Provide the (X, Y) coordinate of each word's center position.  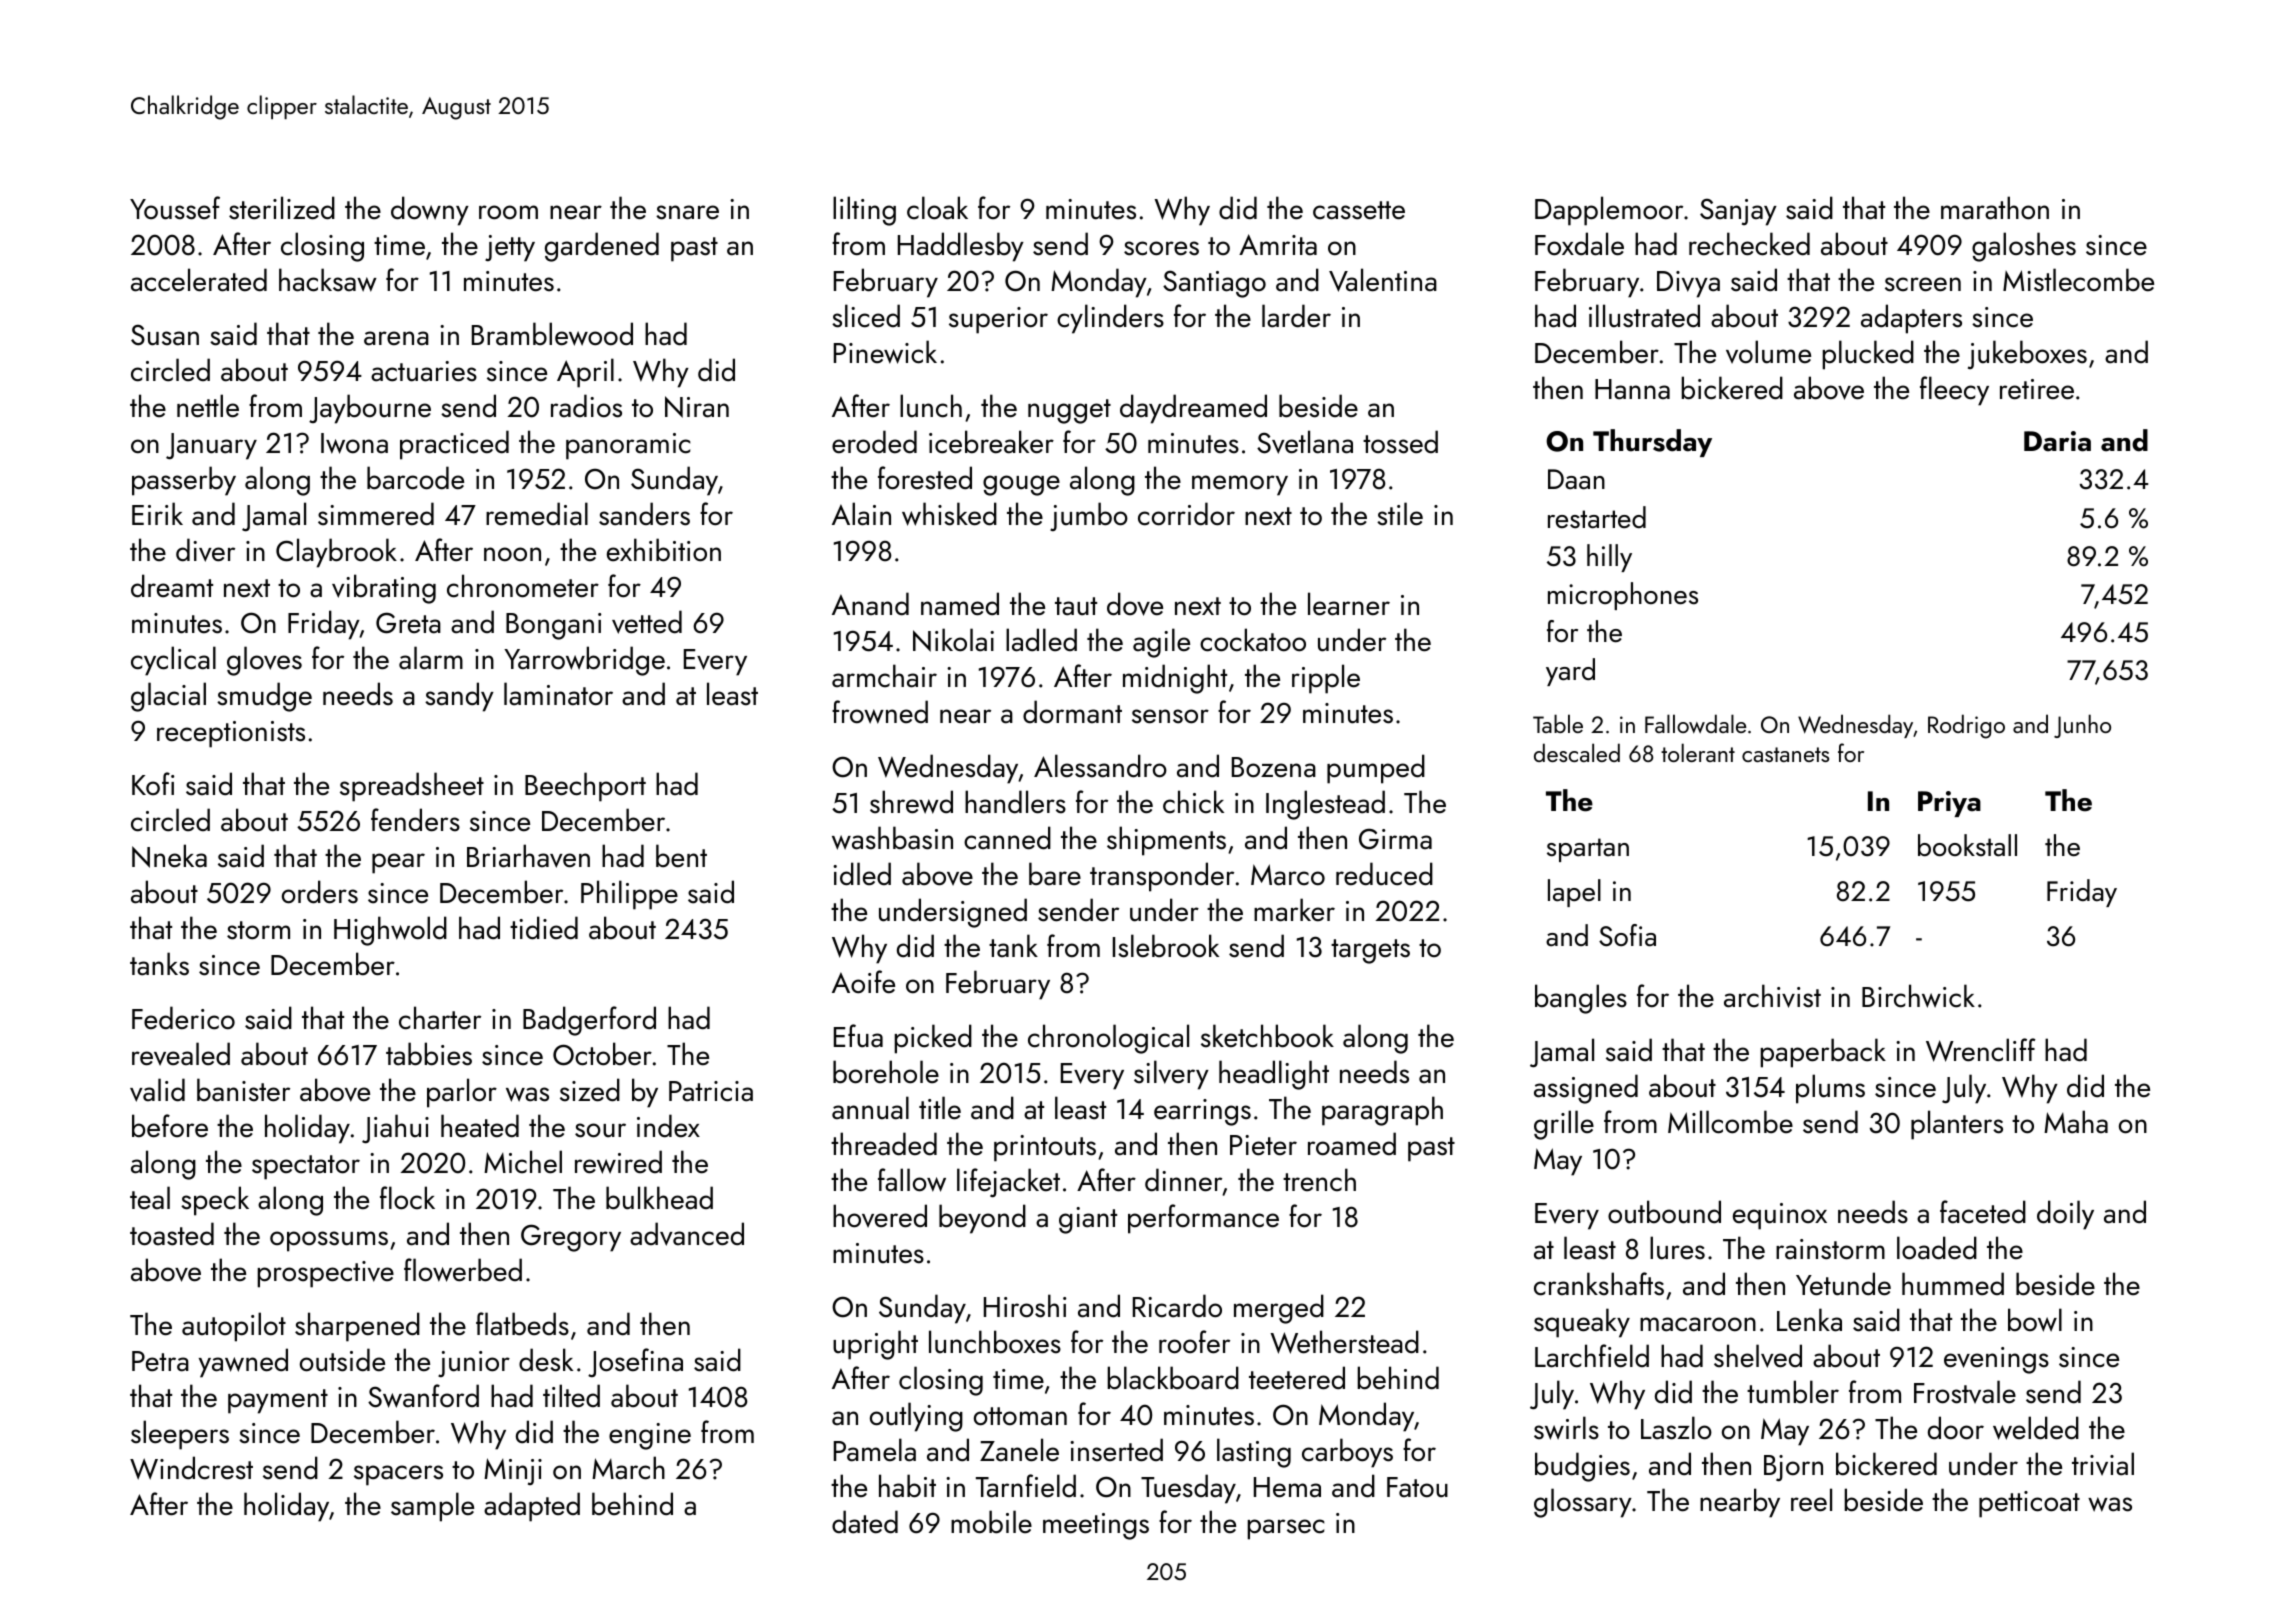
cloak (937, 208)
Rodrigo (1966, 726)
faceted (1983, 1212)
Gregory (571, 1238)
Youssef (175, 208)
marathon (1995, 208)
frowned (880, 712)
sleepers (180, 1435)
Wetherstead (1344, 1342)
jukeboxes (2027, 354)
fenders (415, 820)
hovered (880, 1216)
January (211, 446)
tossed (1400, 442)
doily (2065, 1215)
